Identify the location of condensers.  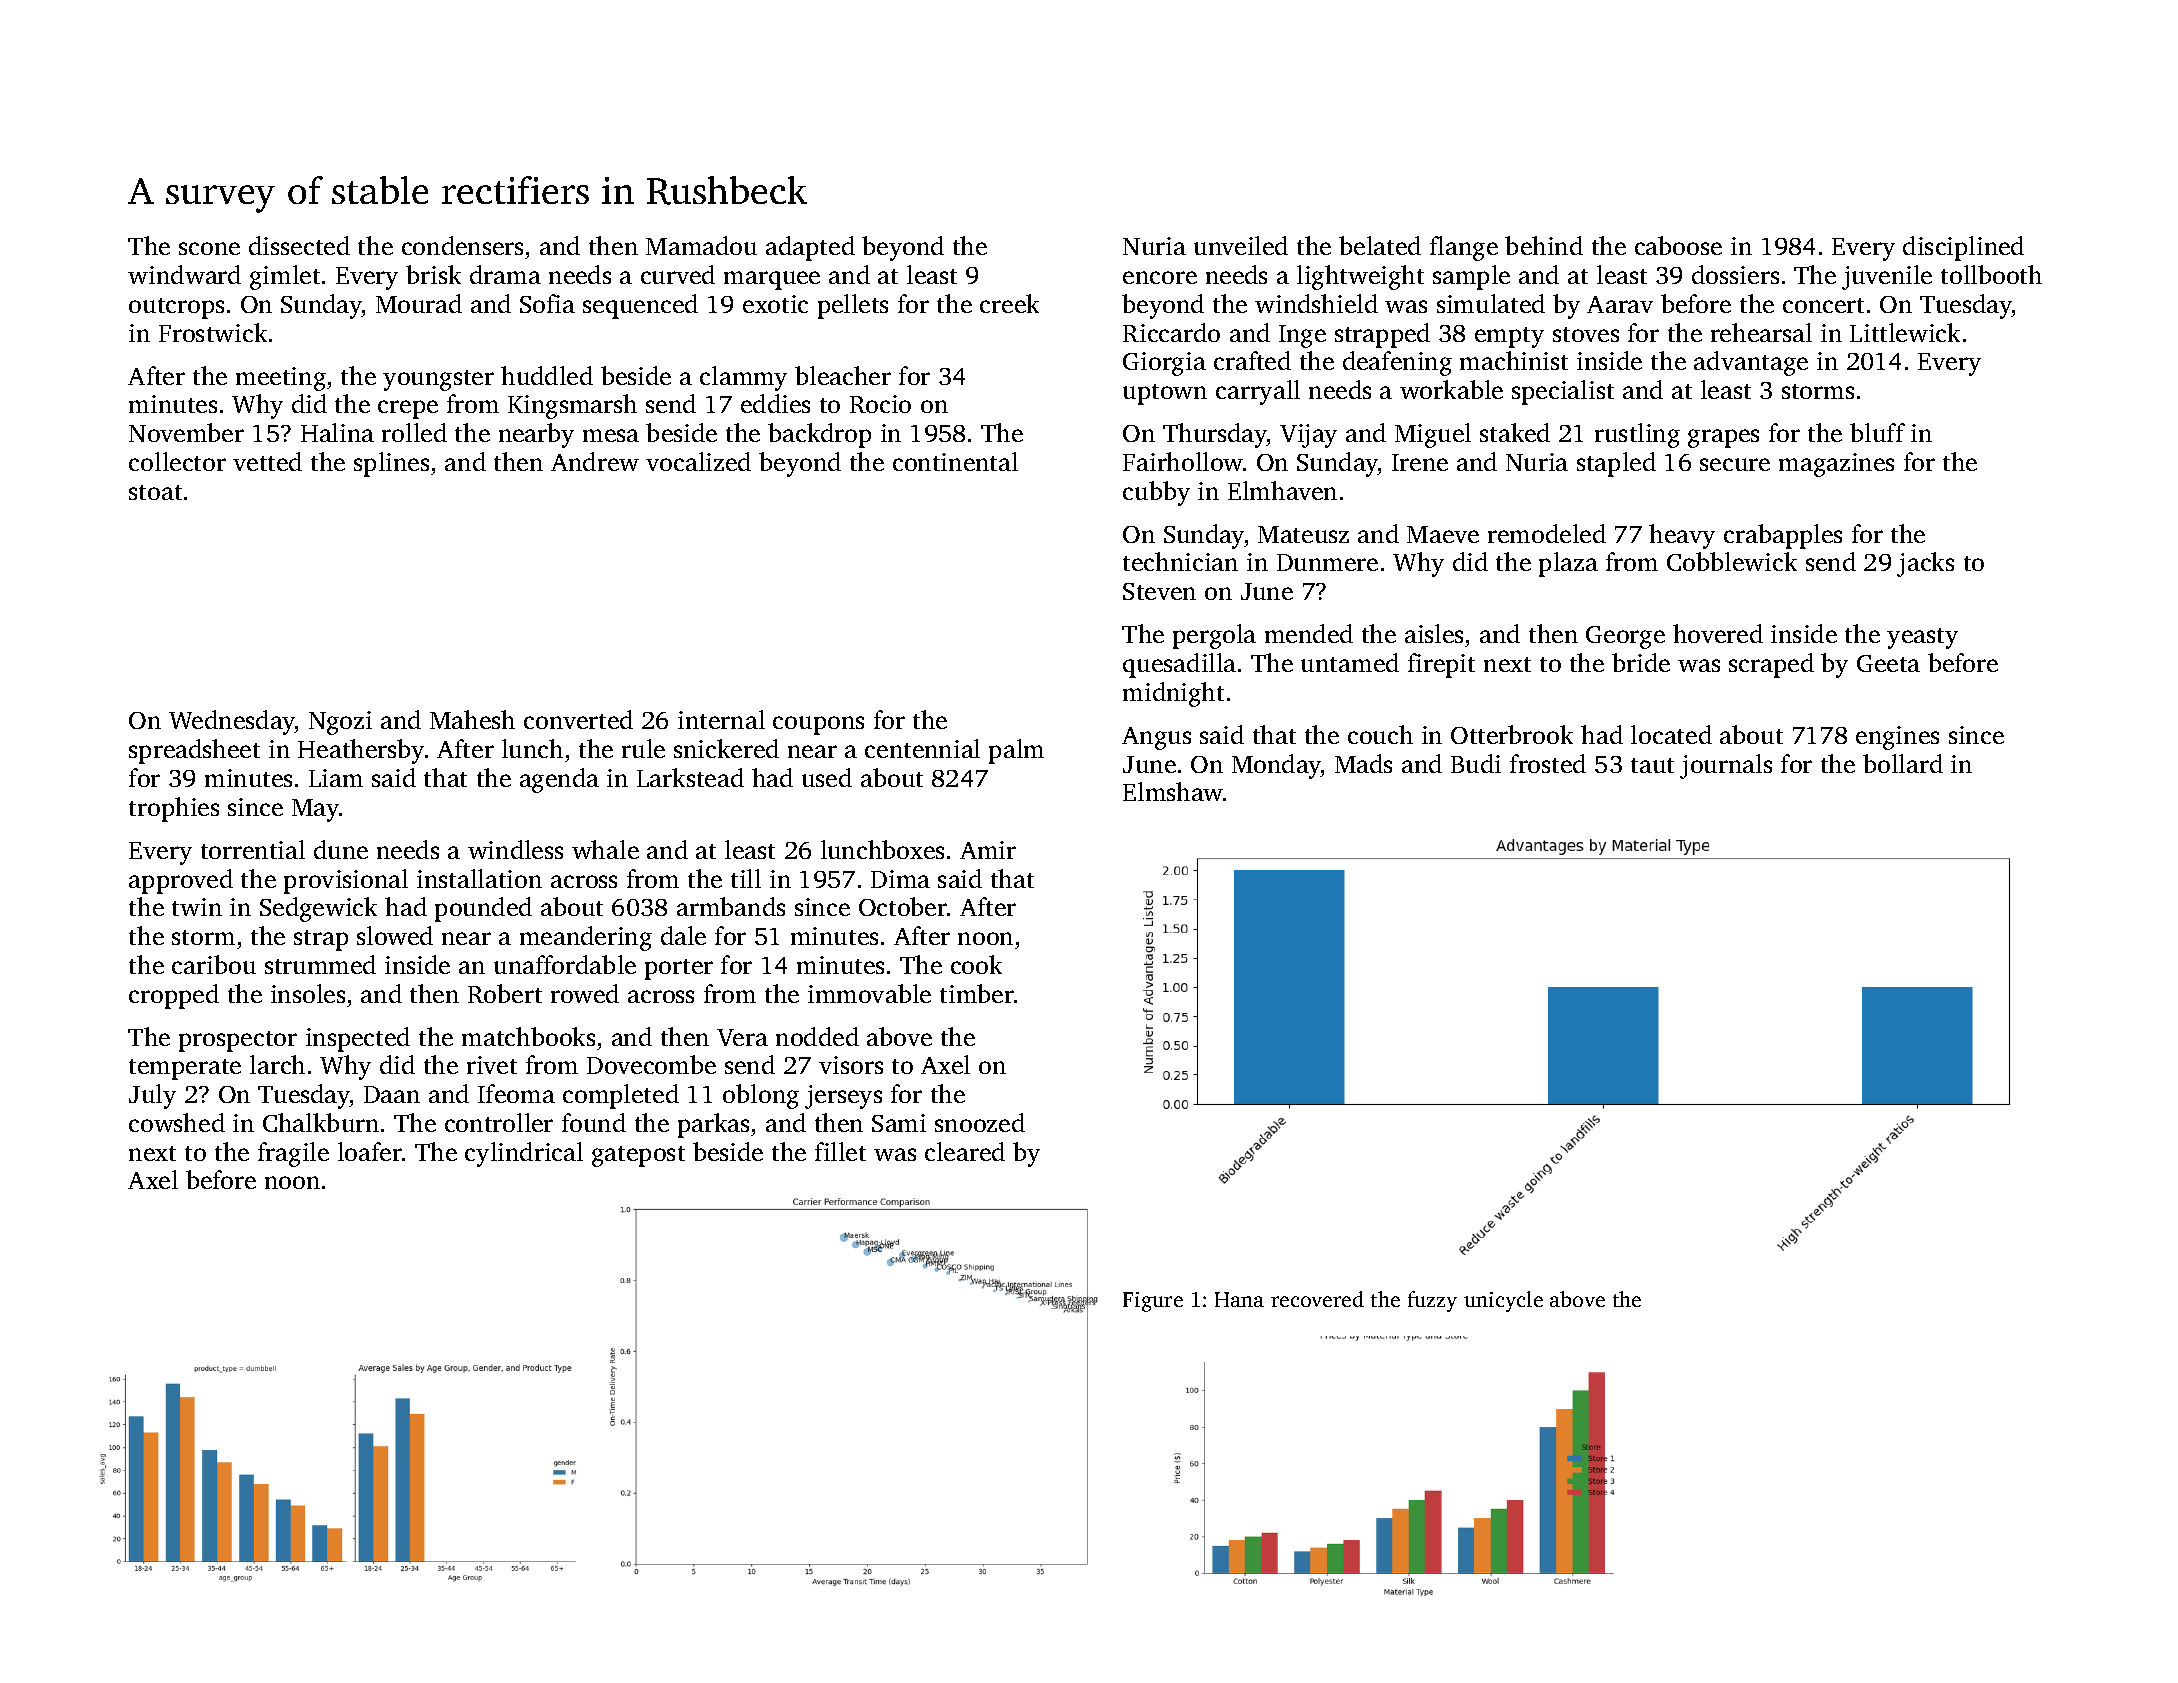
(462, 245).
